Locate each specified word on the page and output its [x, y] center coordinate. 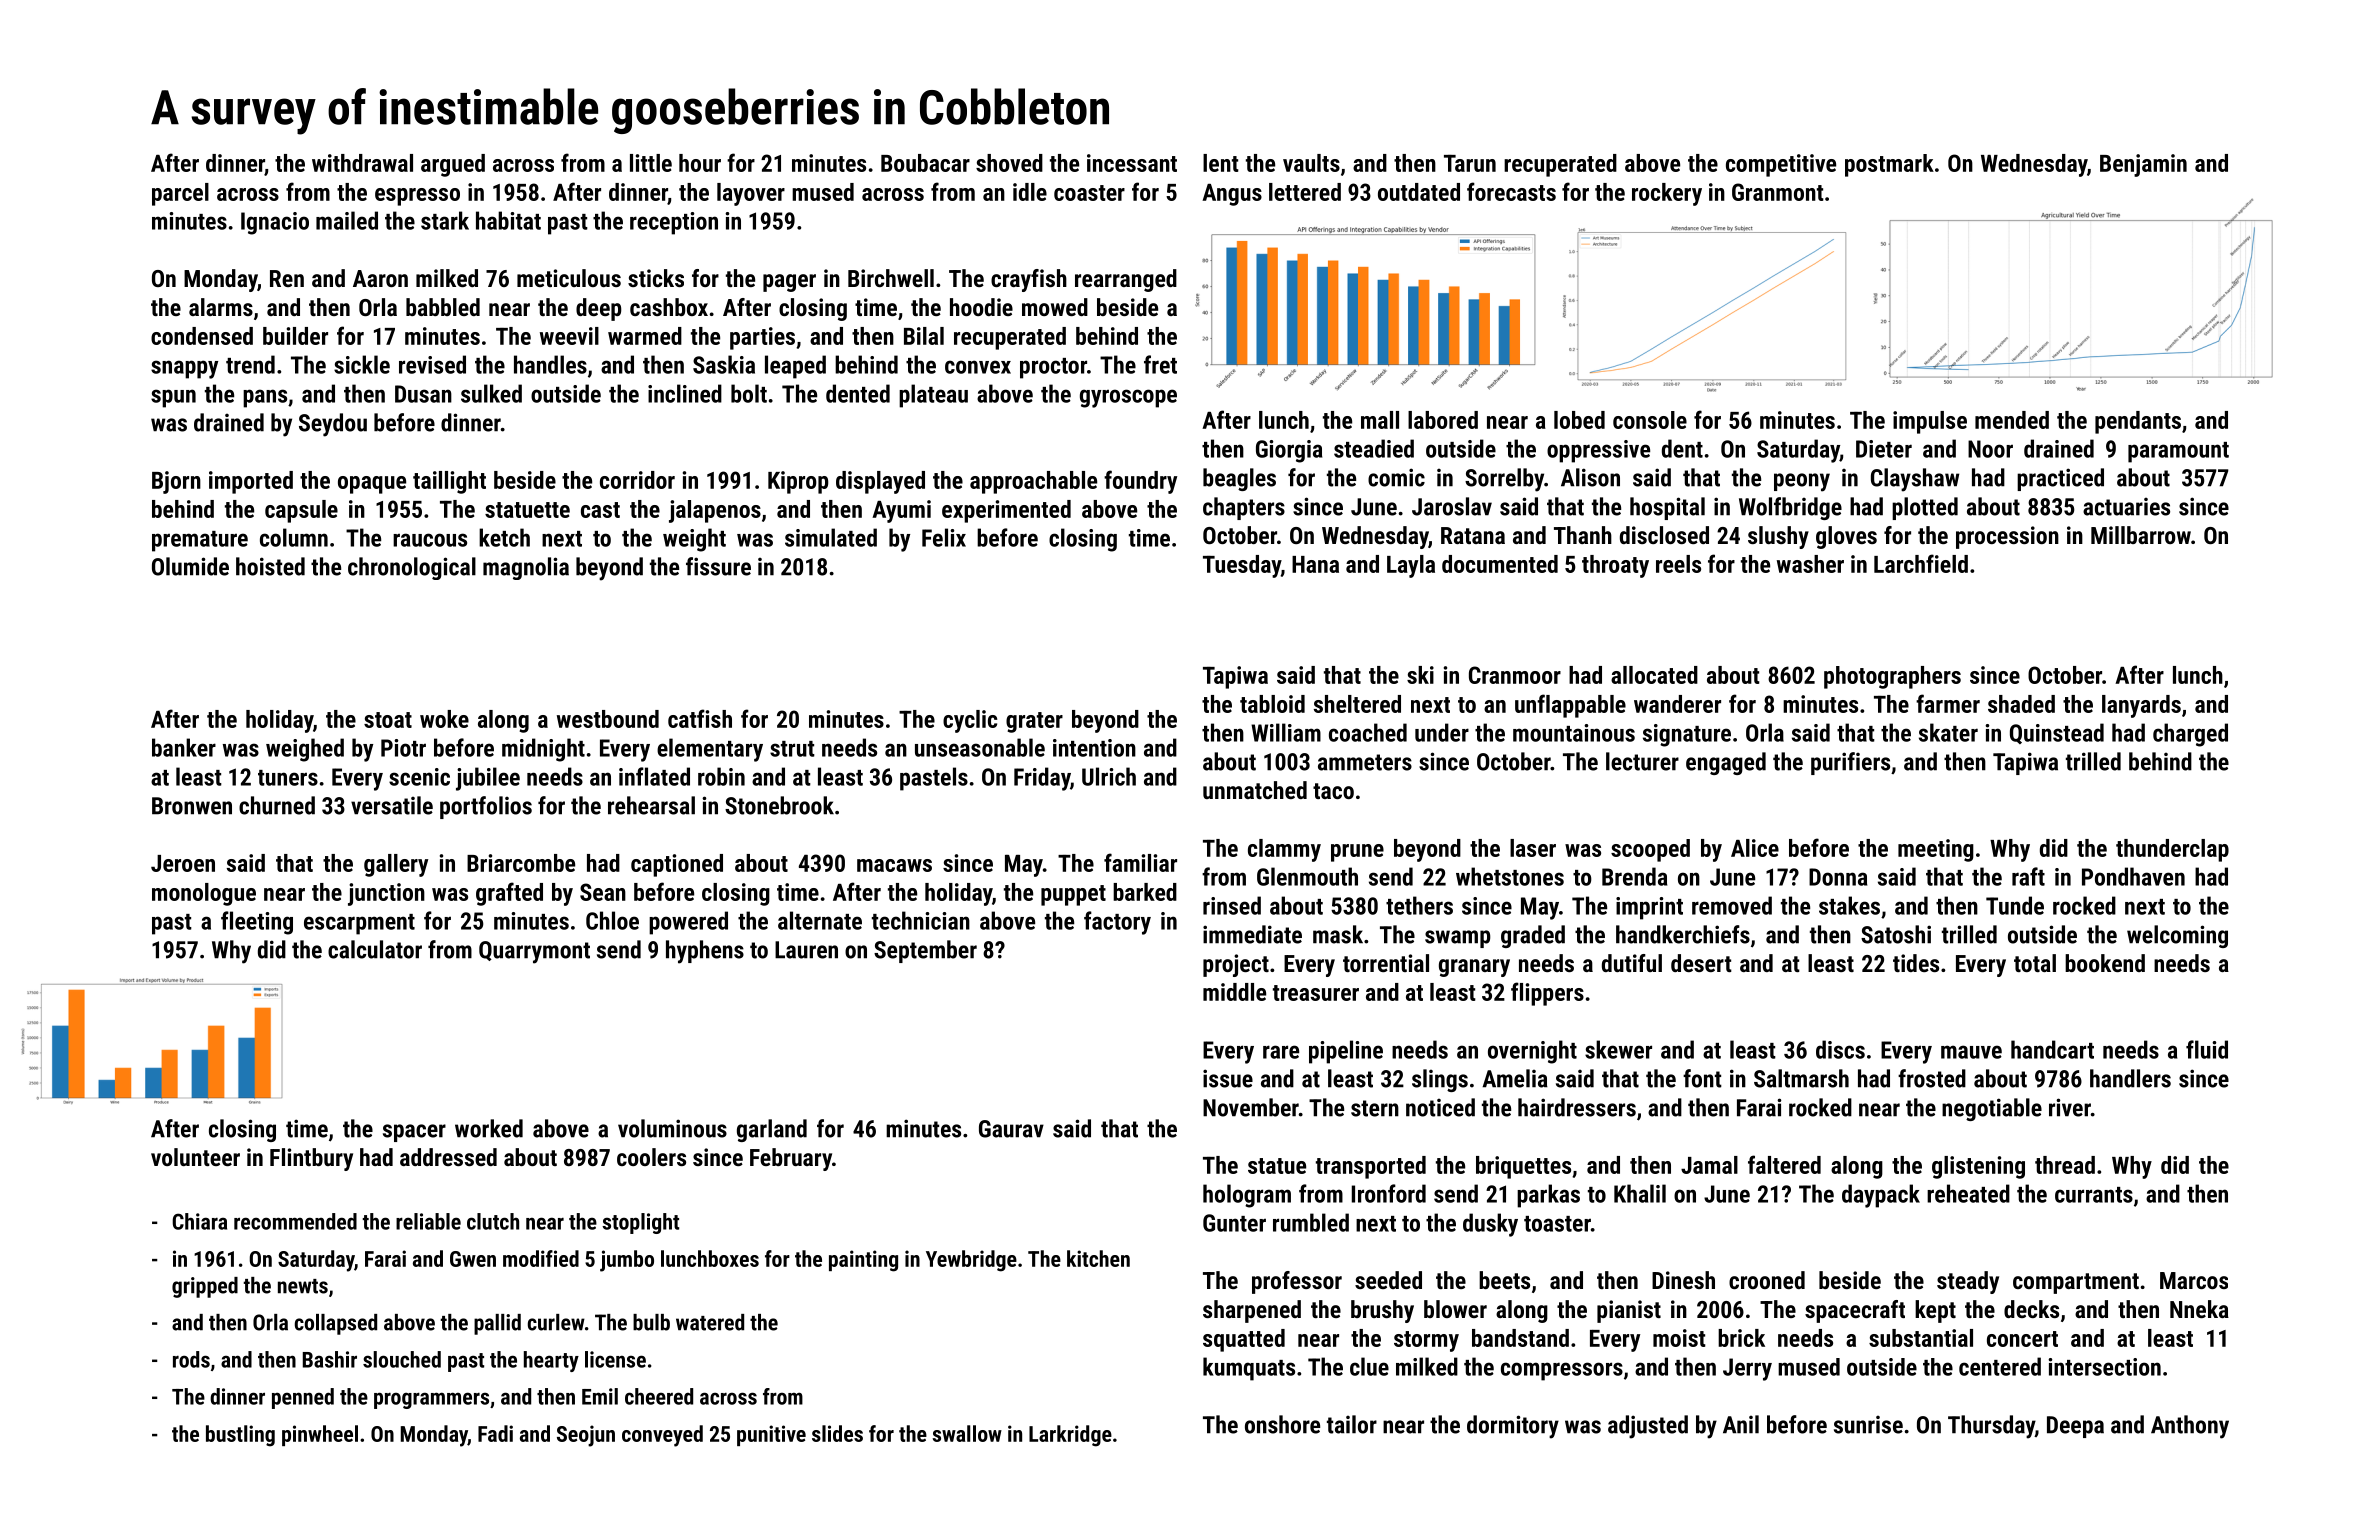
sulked [491, 393]
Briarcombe [521, 863]
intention [1094, 748]
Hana [1315, 564]
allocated [1654, 675]
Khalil [1640, 1193]
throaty [1615, 566]
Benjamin [2143, 165]
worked [489, 1128]
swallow [967, 1433]
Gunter [1234, 1223]
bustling [240, 1436]
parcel [180, 194]
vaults [1311, 163]
